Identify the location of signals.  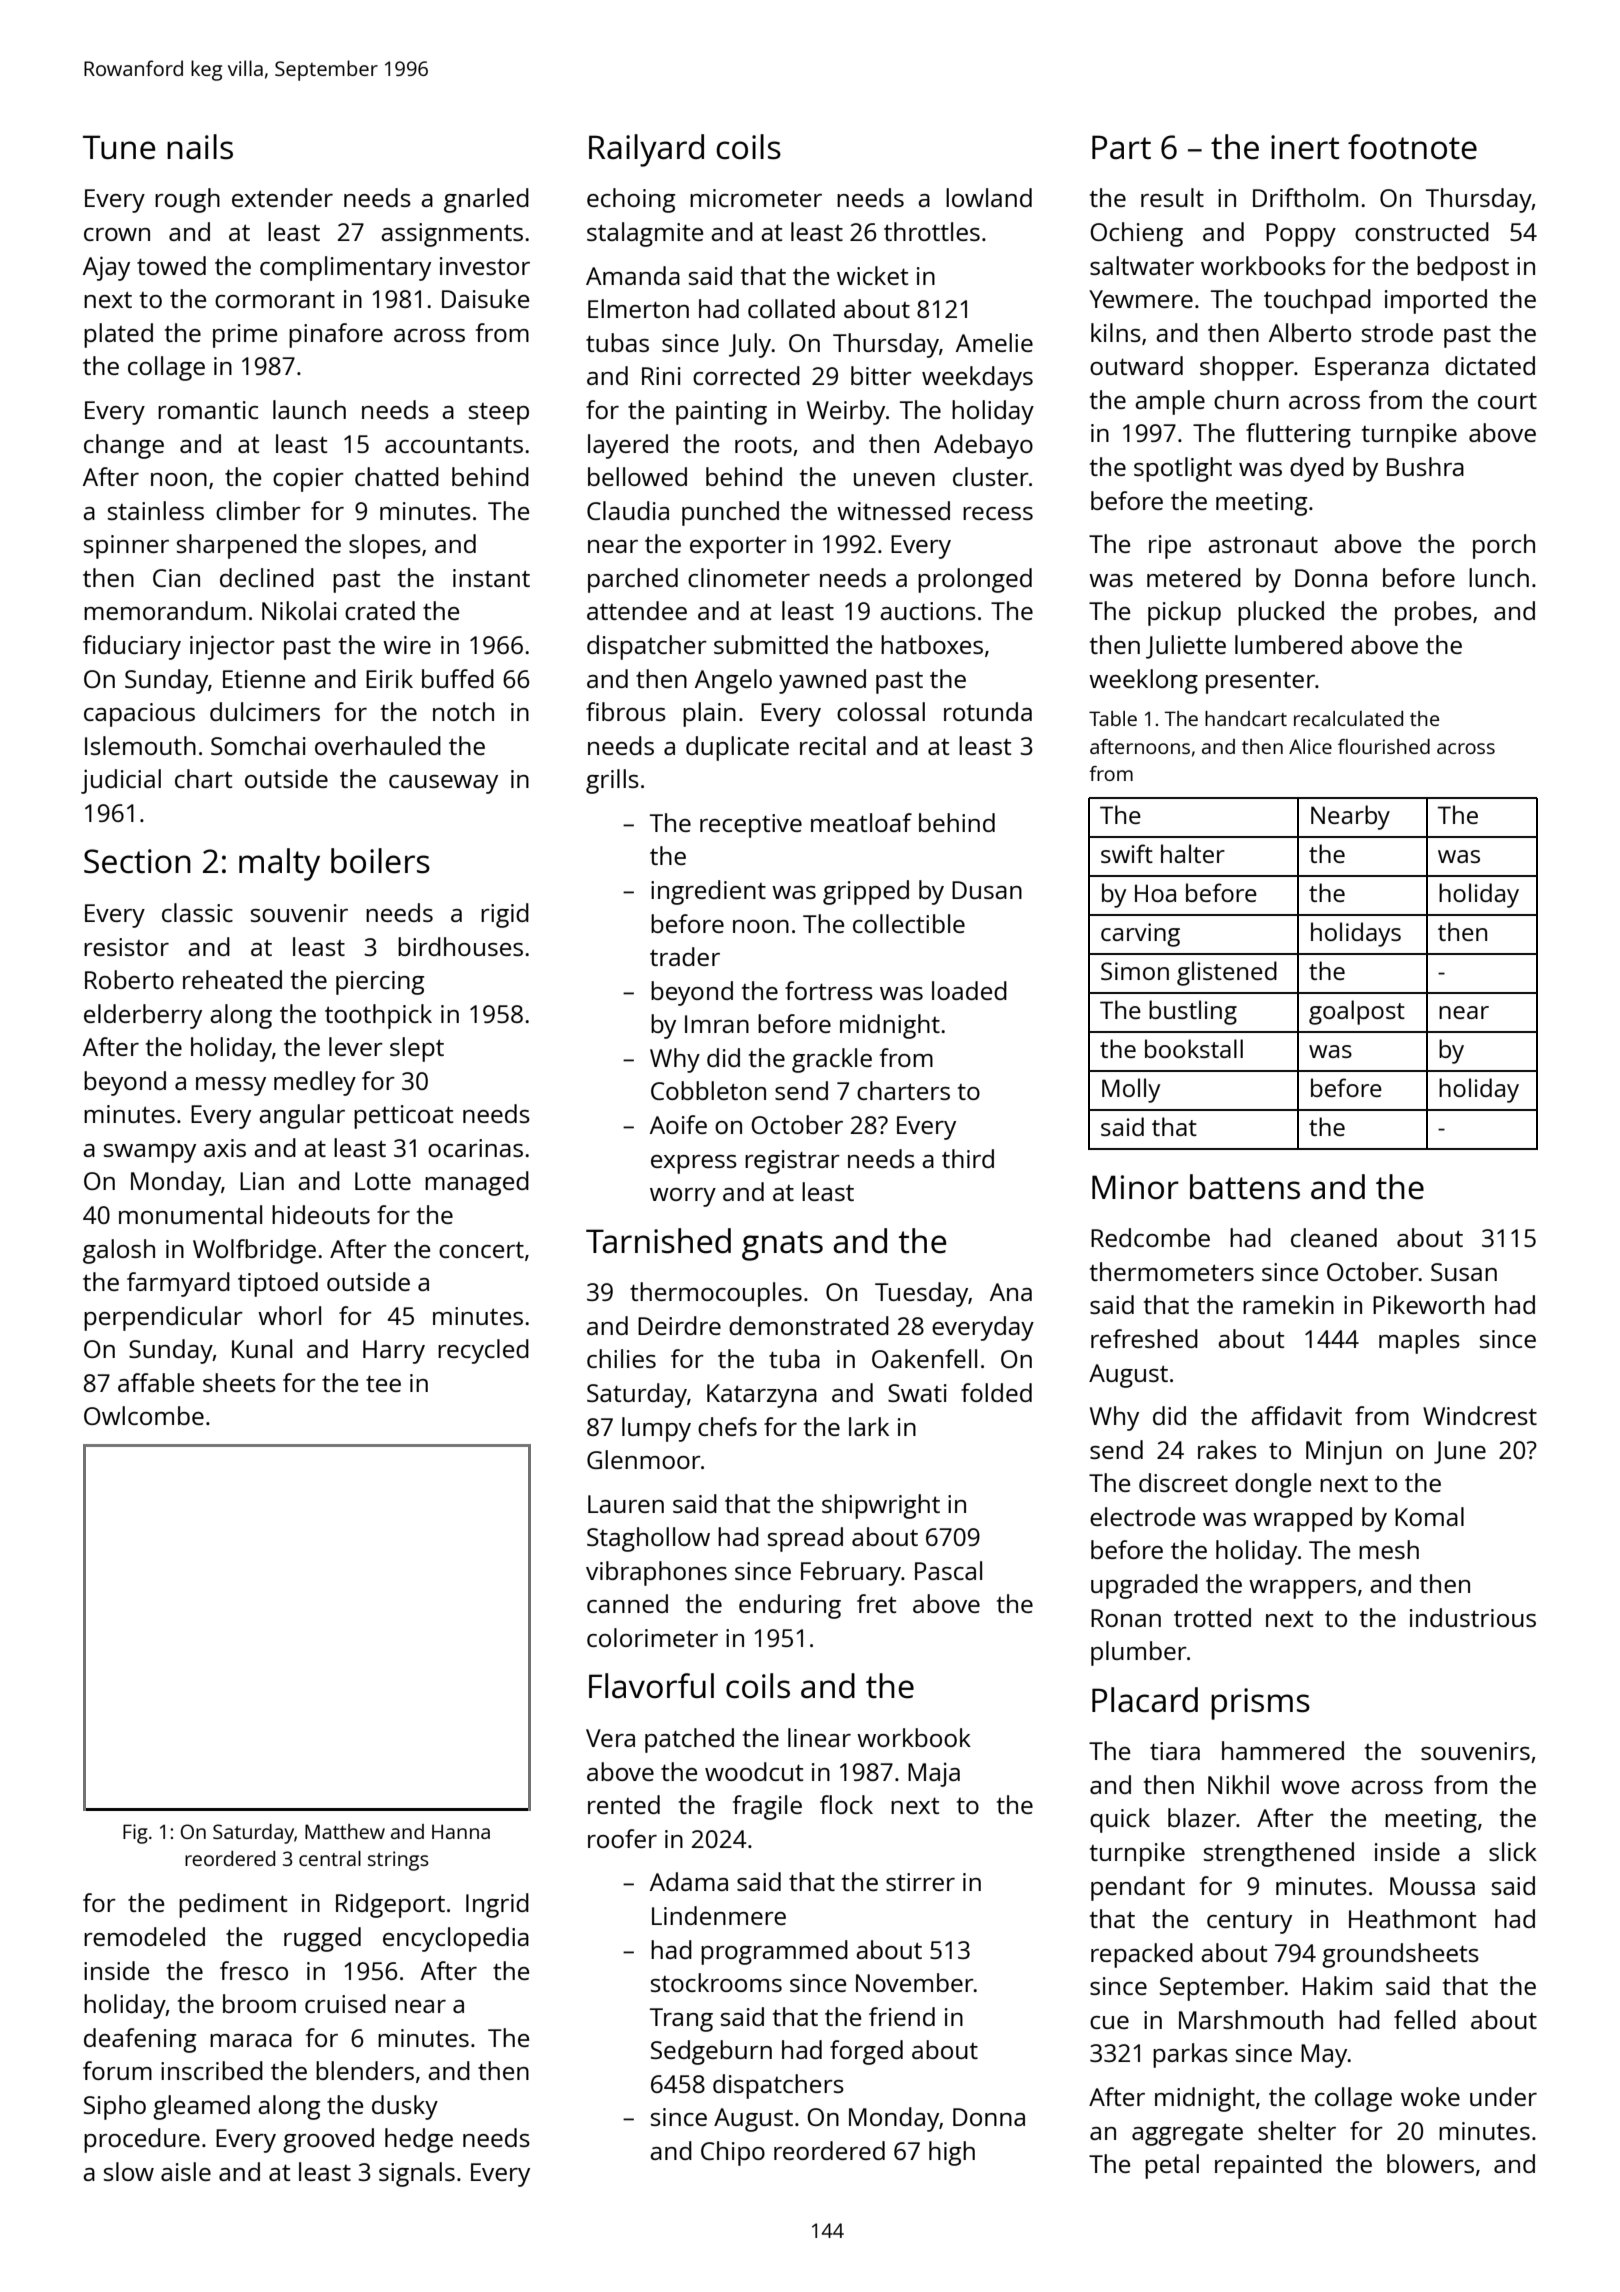
(417, 2174).
